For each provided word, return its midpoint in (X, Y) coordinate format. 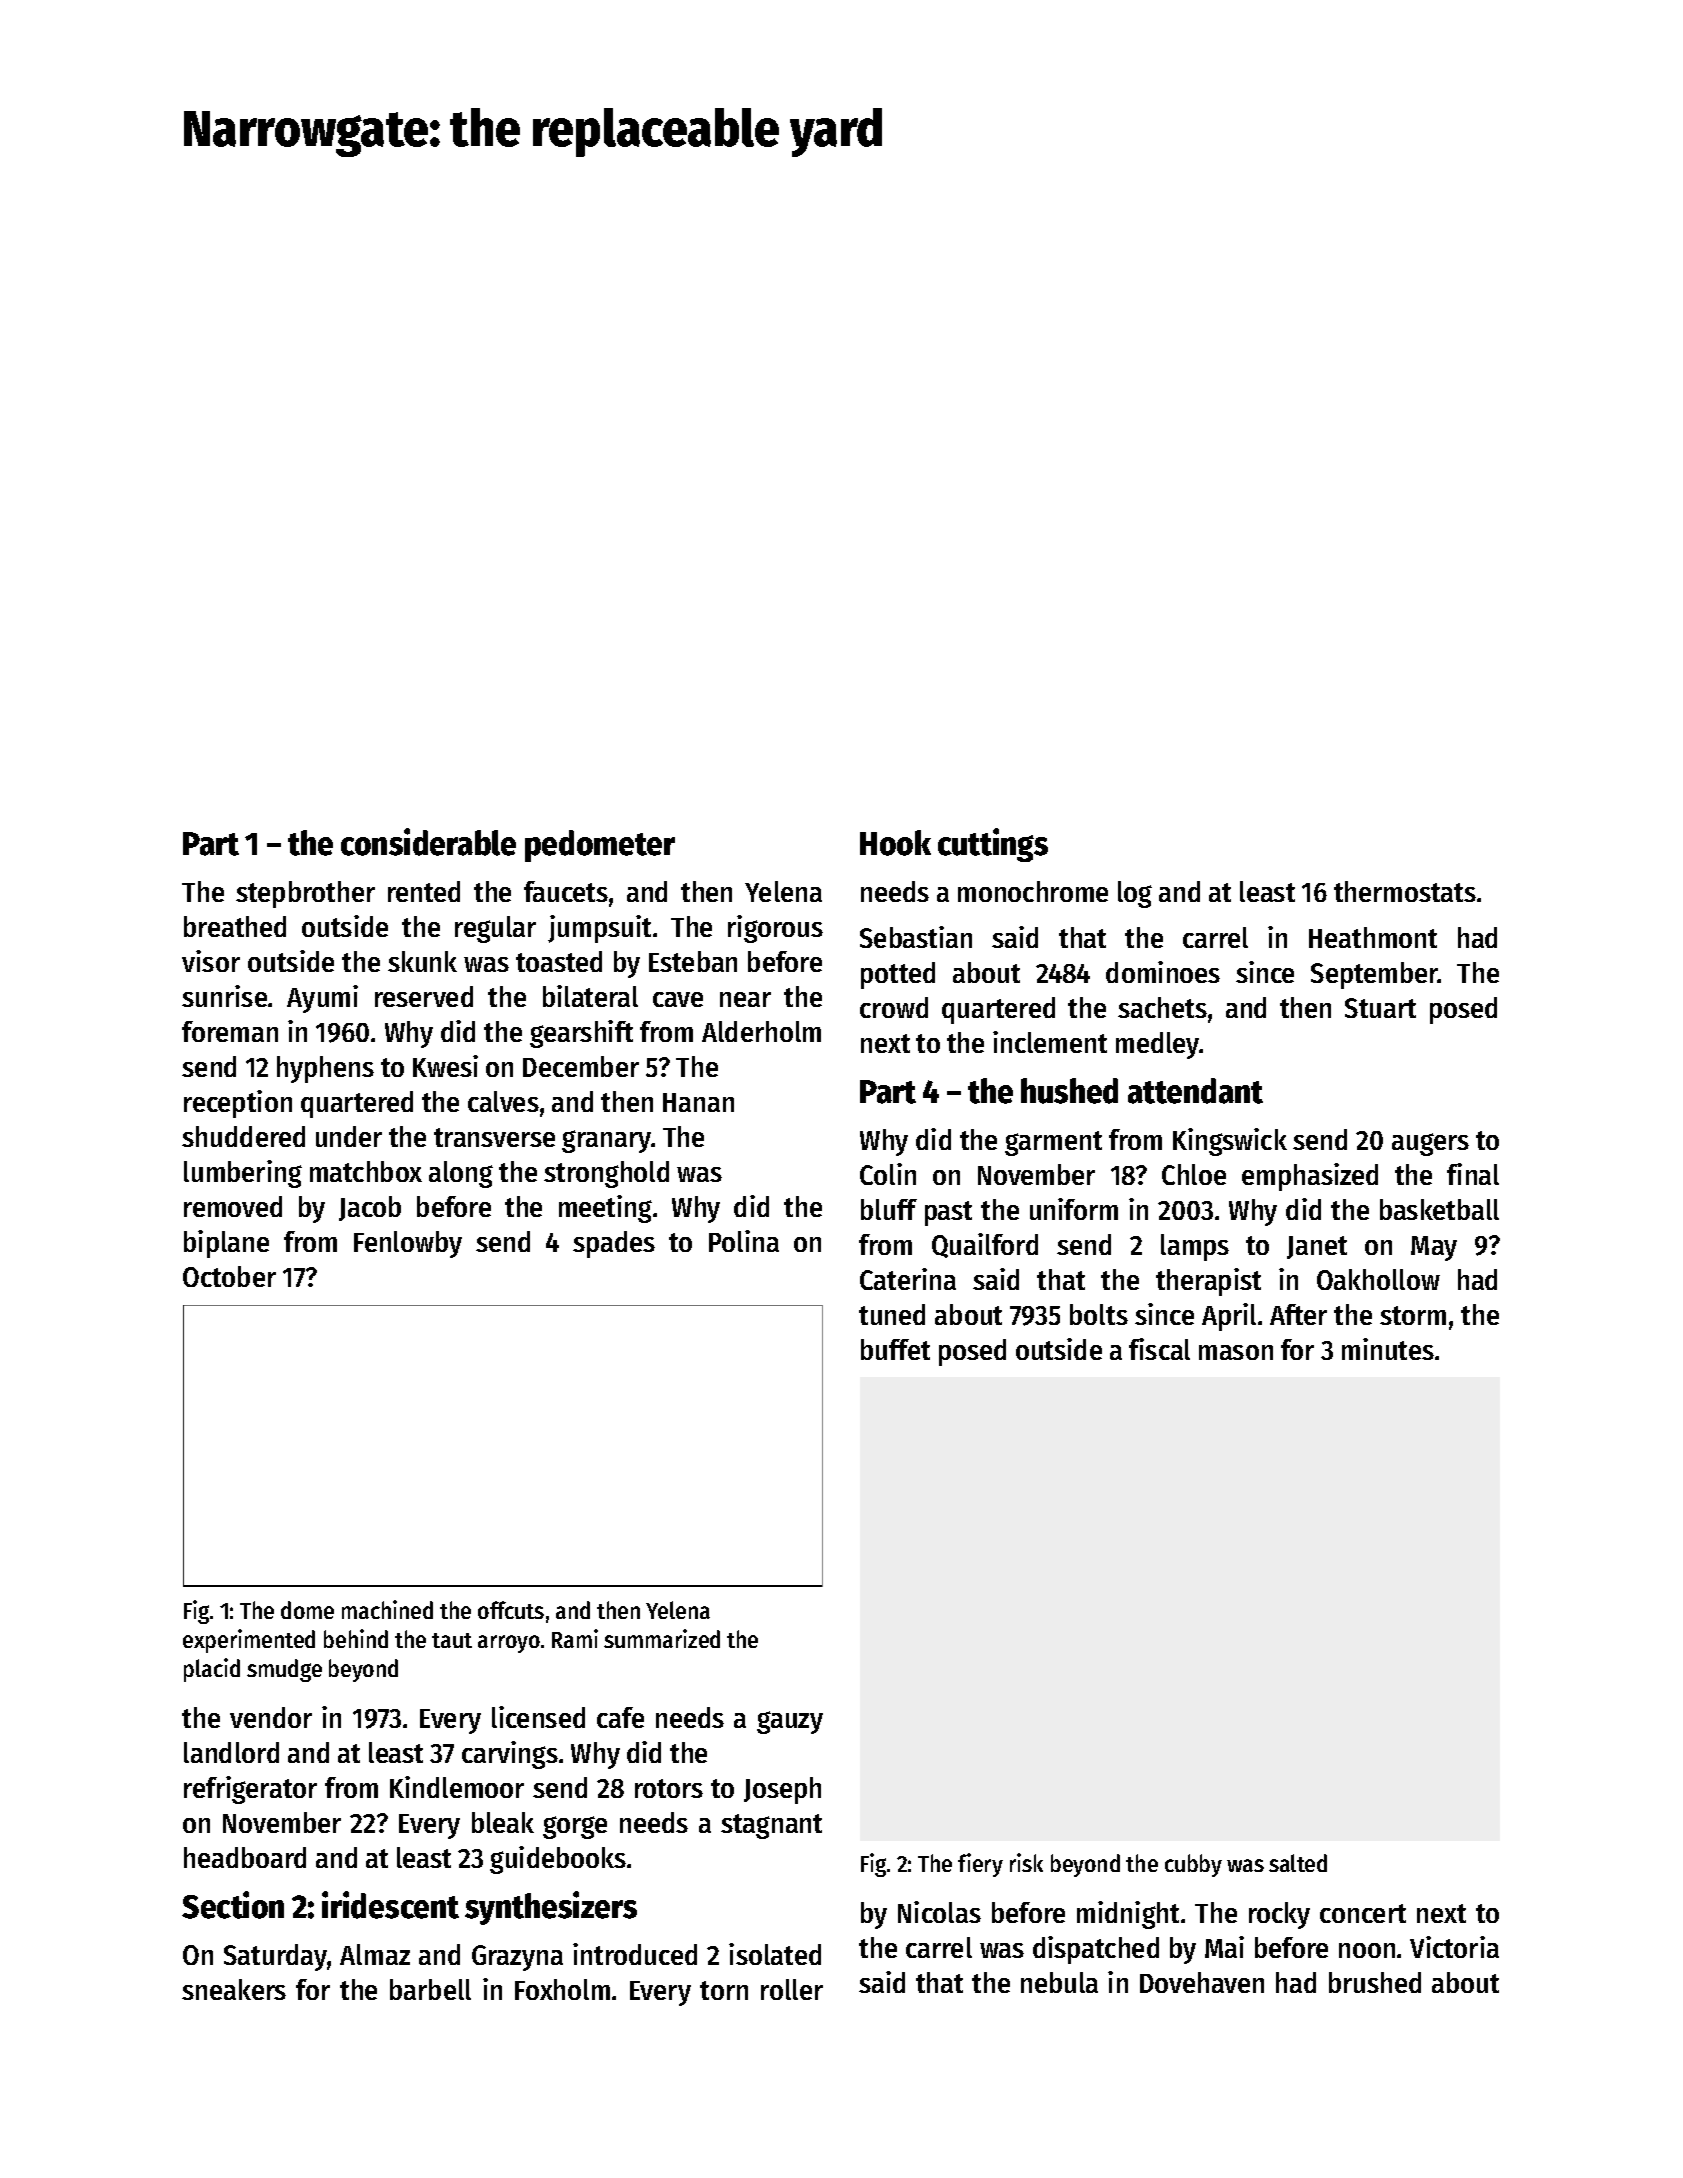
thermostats (1405, 891)
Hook (895, 843)
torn (724, 1990)
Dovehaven (1202, 1982)
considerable (428, 842)
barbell (430, 1989)
